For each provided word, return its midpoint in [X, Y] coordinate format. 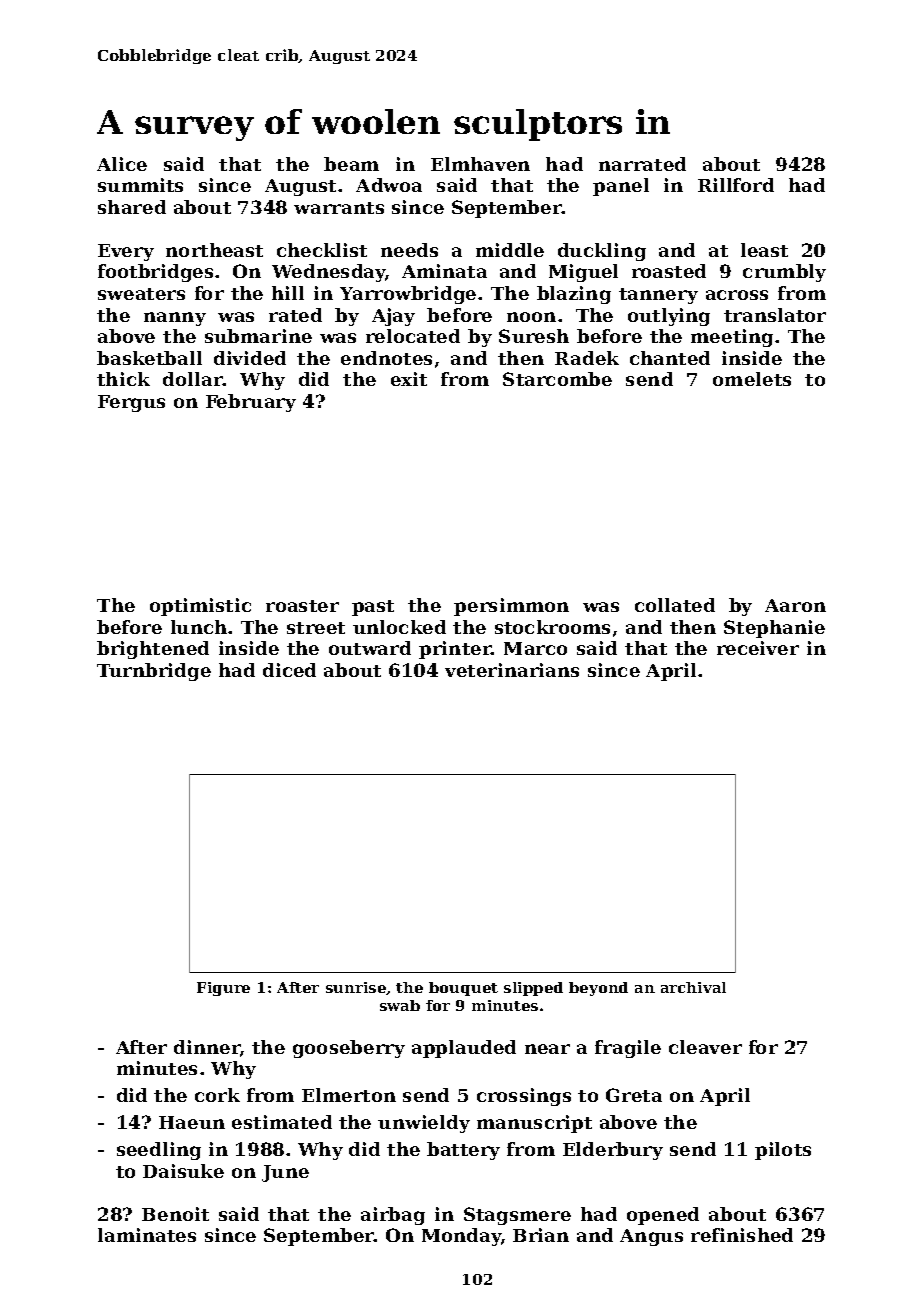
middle [510, 250]
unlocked [399, 627]
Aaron [795, 605]
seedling [159, 1151]
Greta [634, 1095]
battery [463, 1151]
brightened [153, 650]
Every [126, 252]
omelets [752, 379]
